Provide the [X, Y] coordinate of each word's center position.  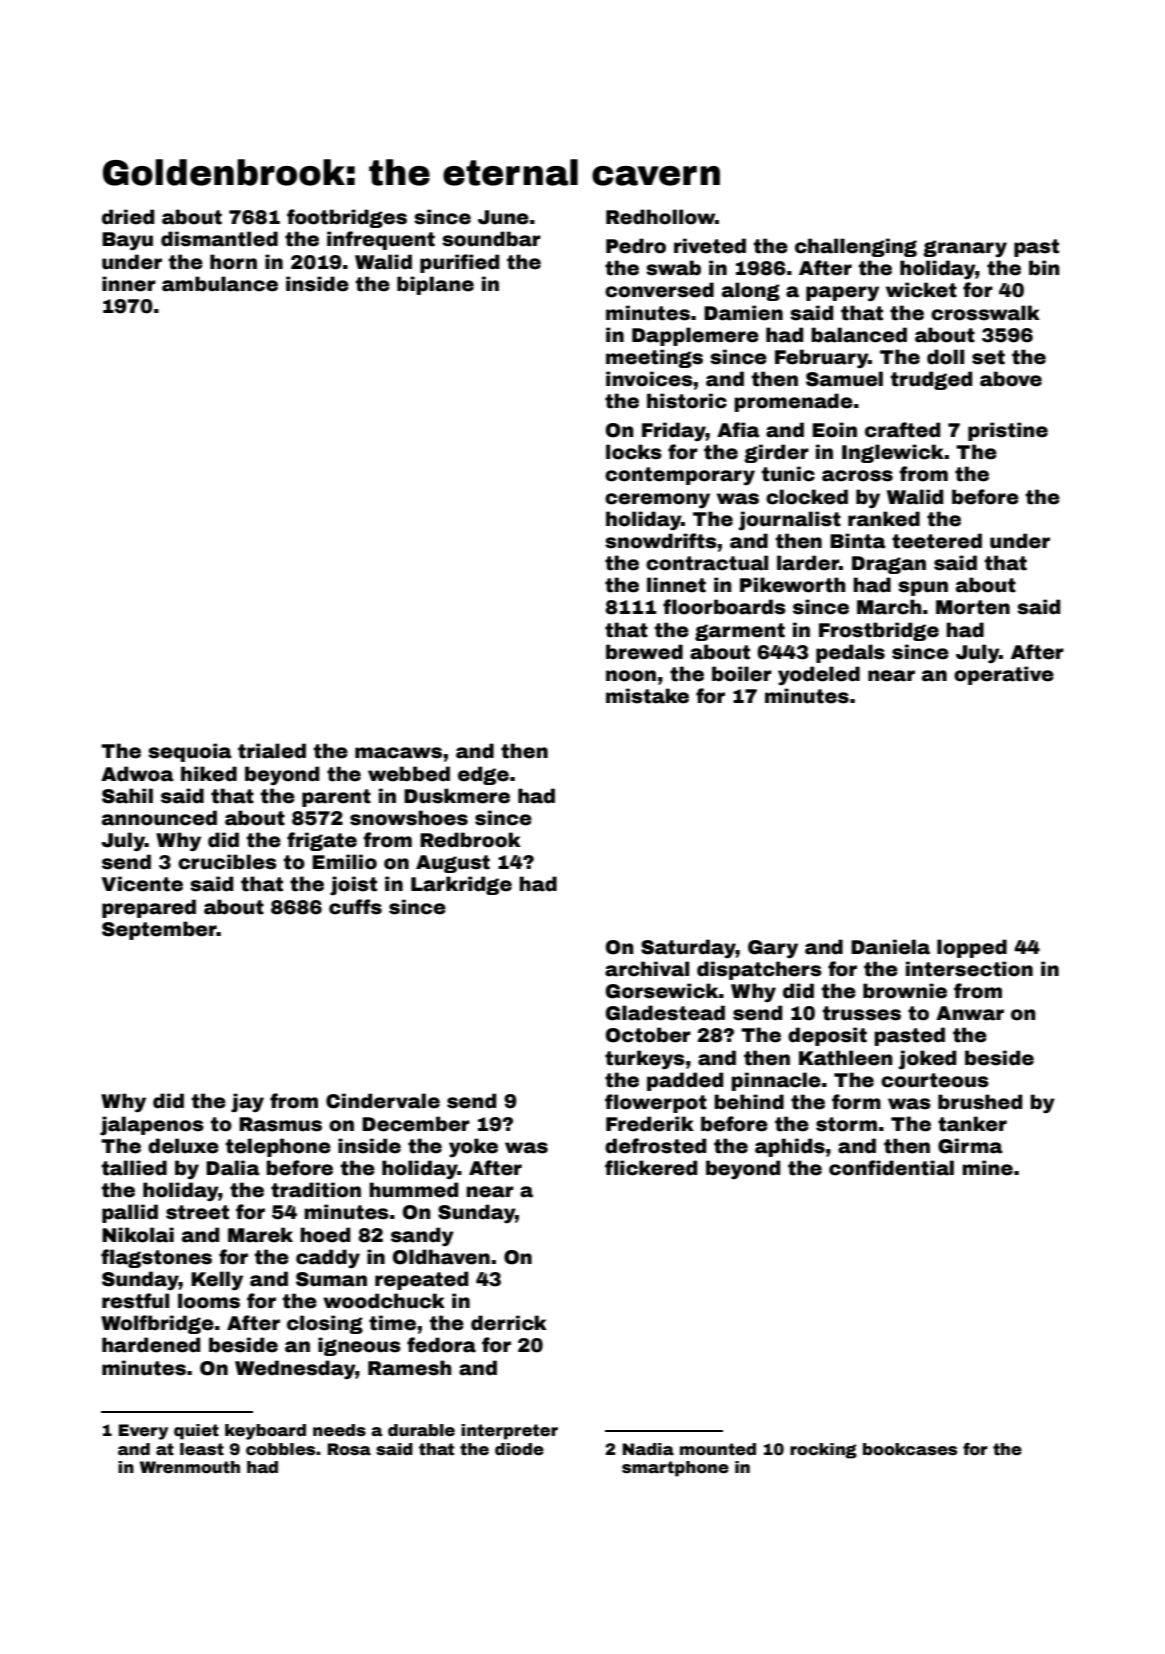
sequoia [190, 752]
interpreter [509, 1432]
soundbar [491, 239]
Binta [858, 541]
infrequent [381, 240]
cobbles [280, 1449]
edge [483, 775]
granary [965, 248]
